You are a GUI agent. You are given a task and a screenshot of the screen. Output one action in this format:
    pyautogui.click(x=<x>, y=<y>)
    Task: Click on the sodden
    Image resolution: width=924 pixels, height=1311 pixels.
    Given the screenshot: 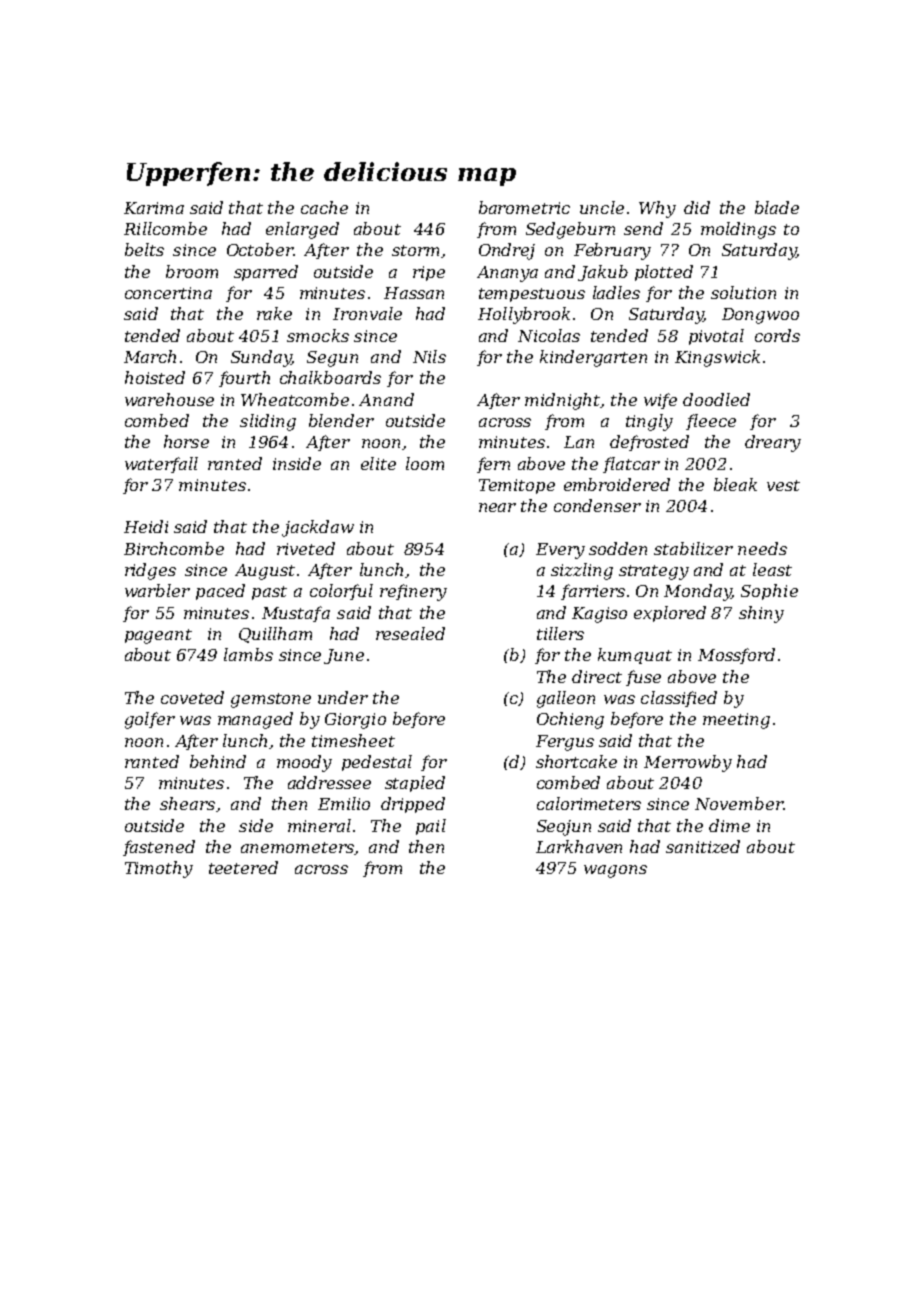 What is the action you would take?
    pyautogui.click(x=618, y=548)
